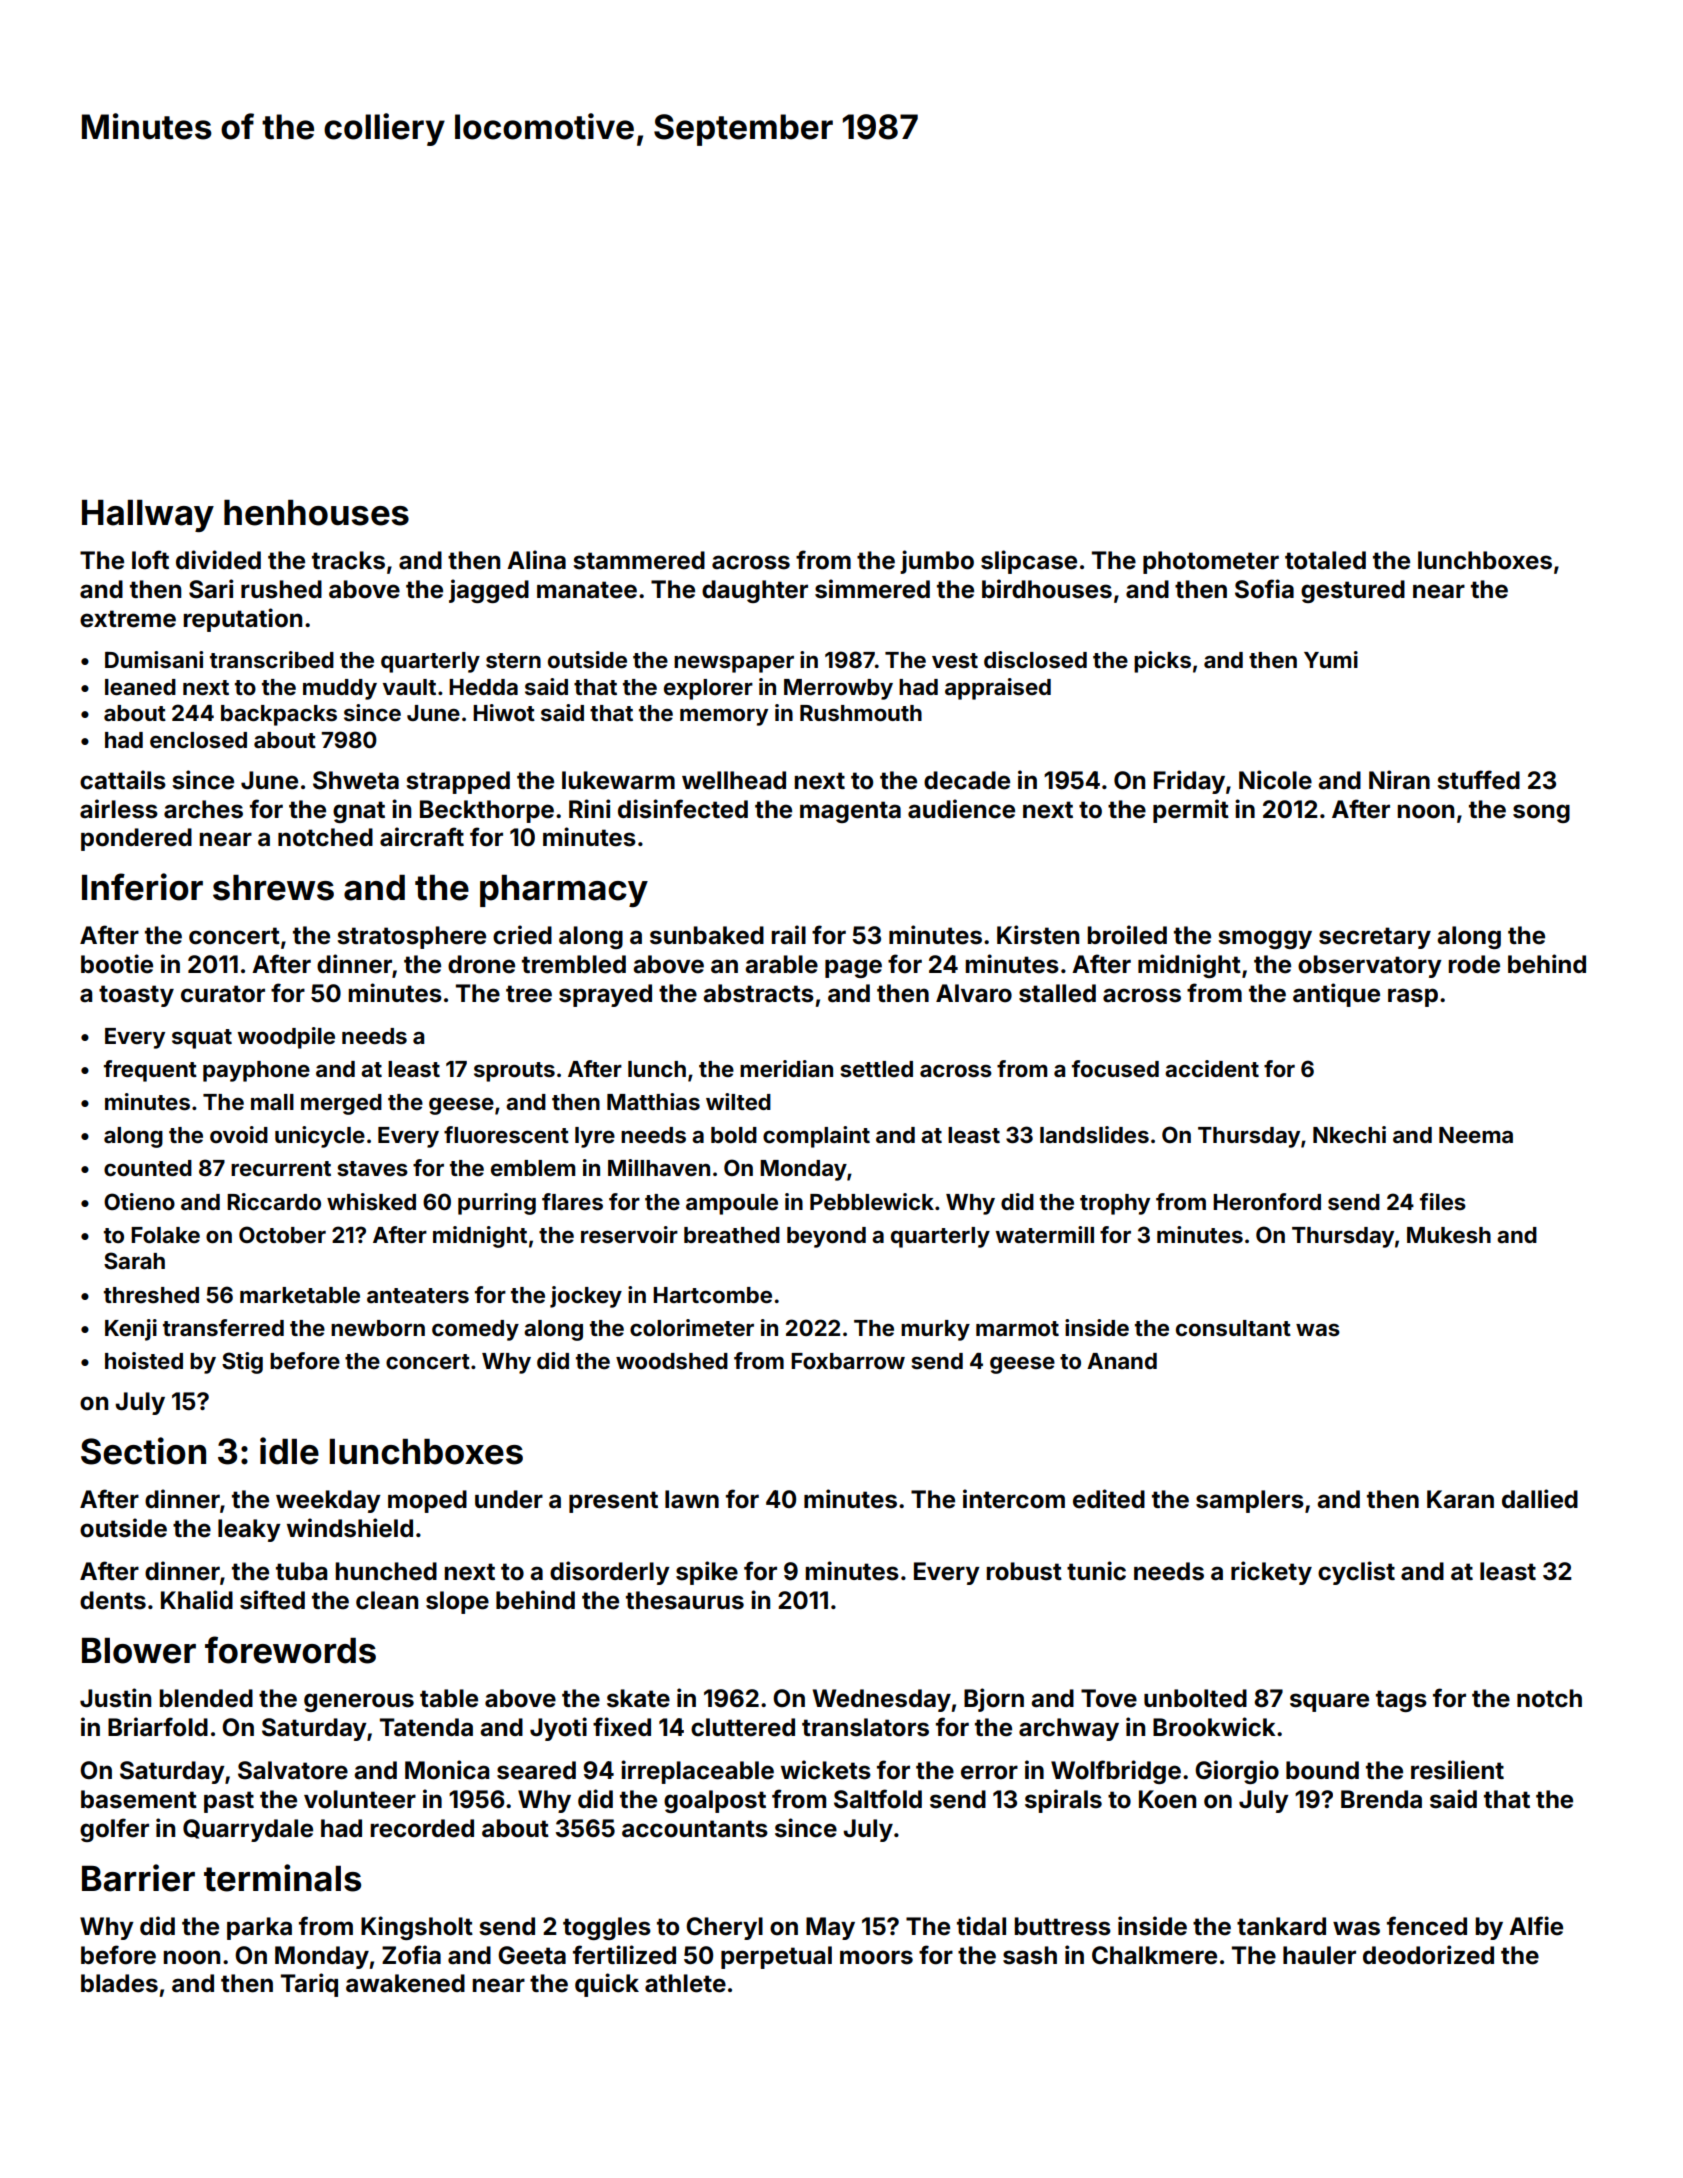 The width and height of the page is (1683, 2178). Describe the element at coordinates (1460, 1499) in the page. I see `Karan` at that location.
